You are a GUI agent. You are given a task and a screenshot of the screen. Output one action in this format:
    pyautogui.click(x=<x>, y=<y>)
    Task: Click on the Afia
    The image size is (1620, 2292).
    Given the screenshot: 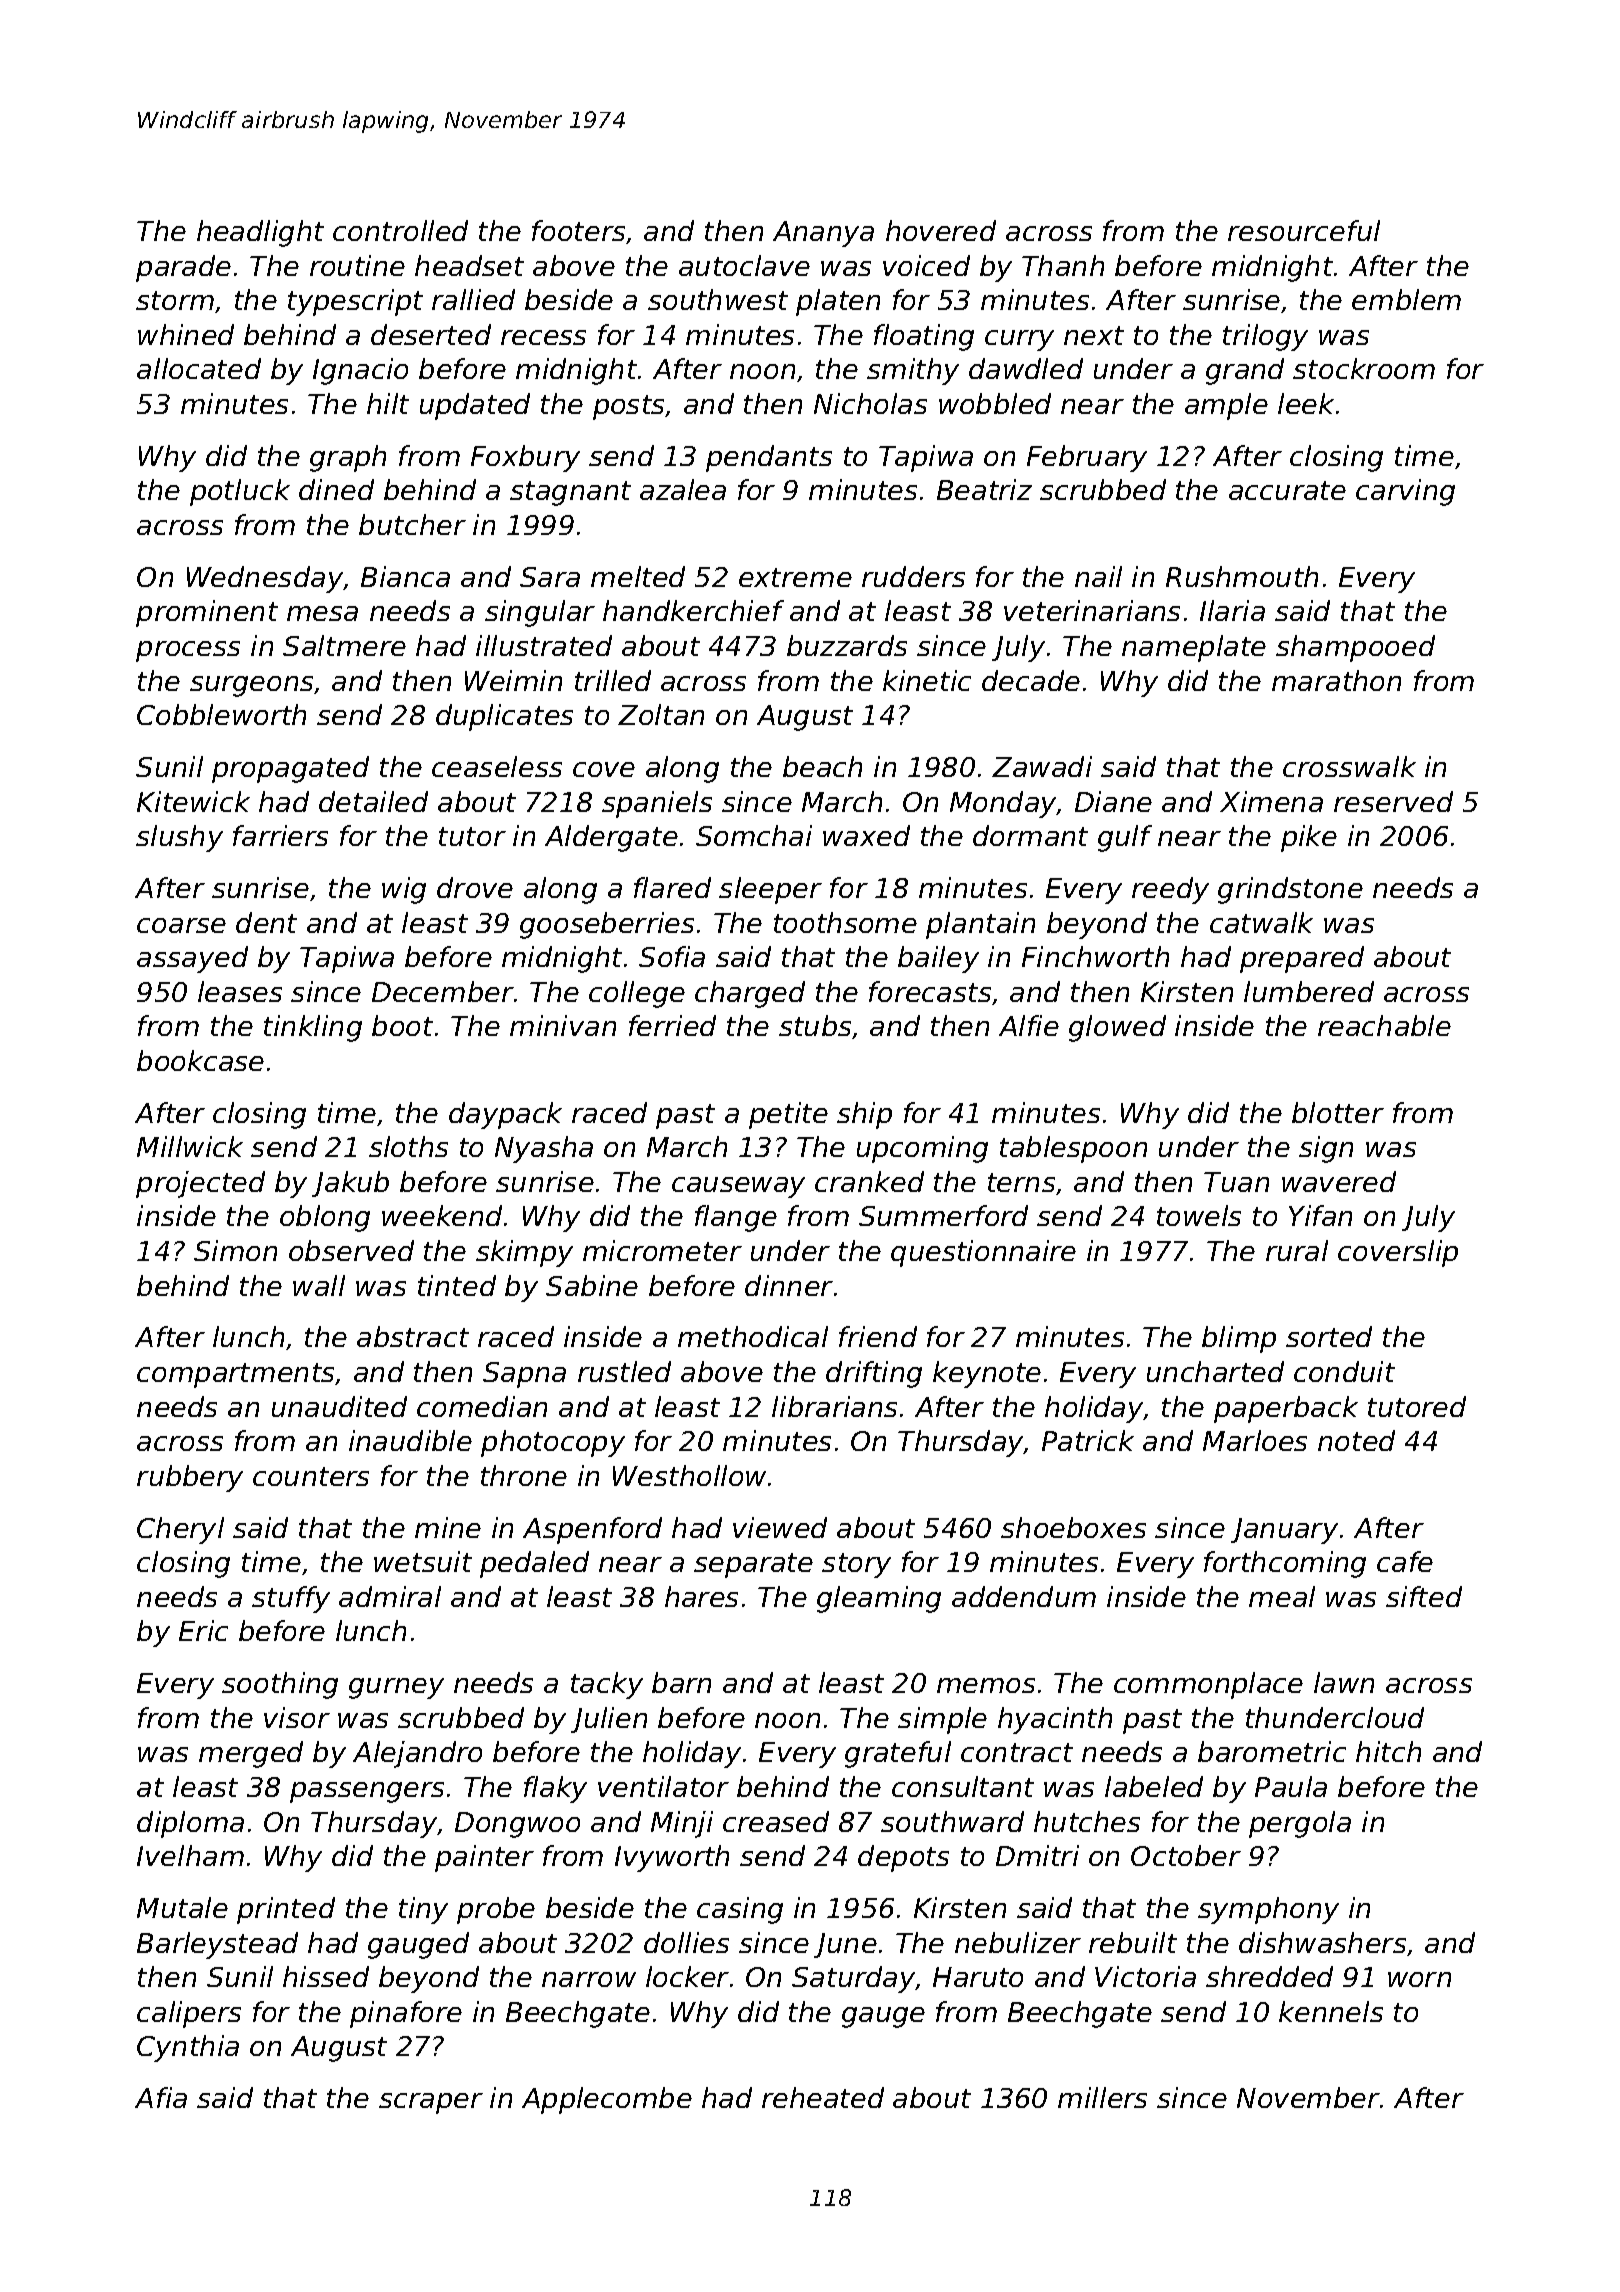 What is the action you would take?
    pyautogui.click(x=161, y=2097)
